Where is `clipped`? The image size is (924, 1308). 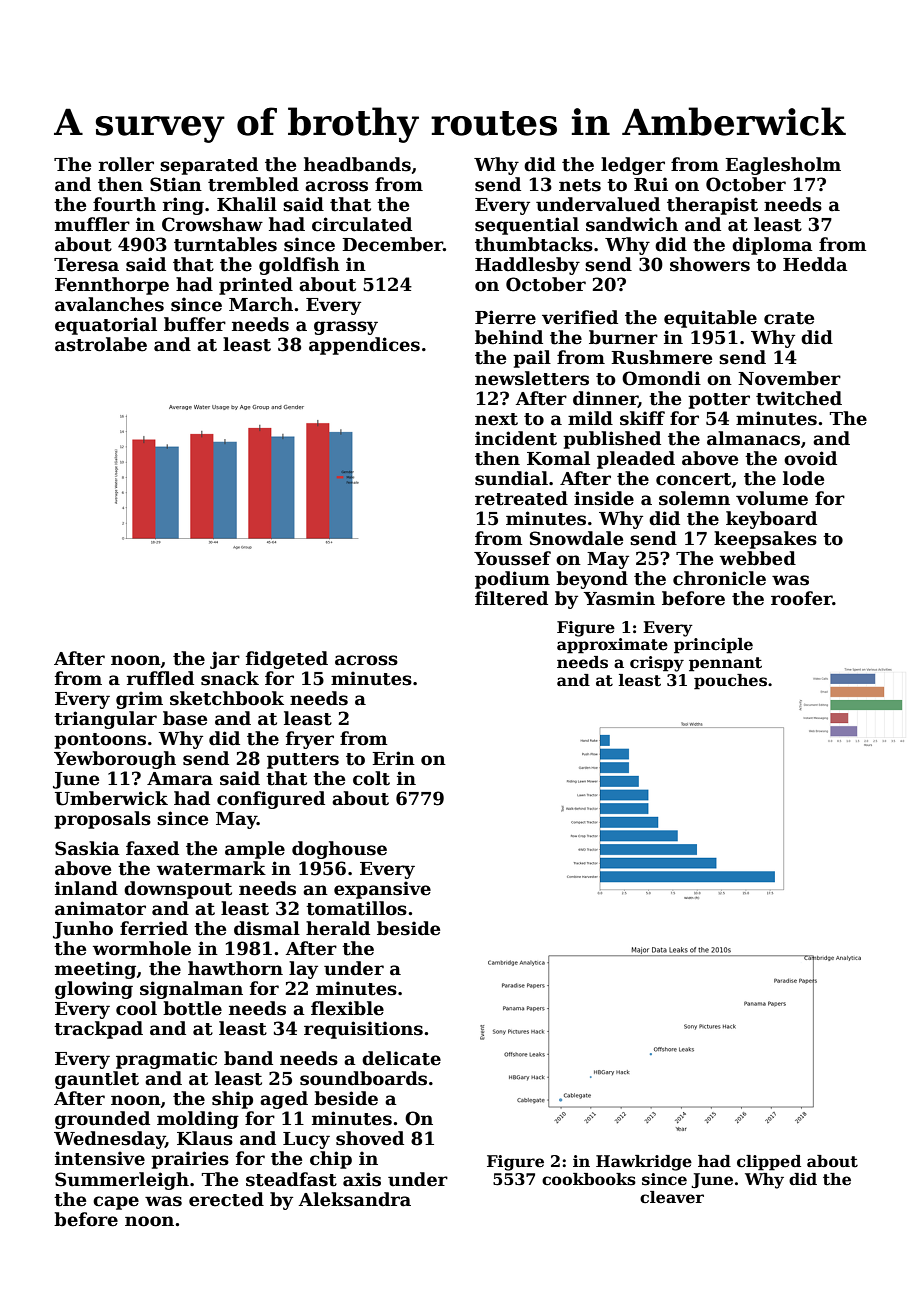
clipped is located at coordinates (769, 1163).
